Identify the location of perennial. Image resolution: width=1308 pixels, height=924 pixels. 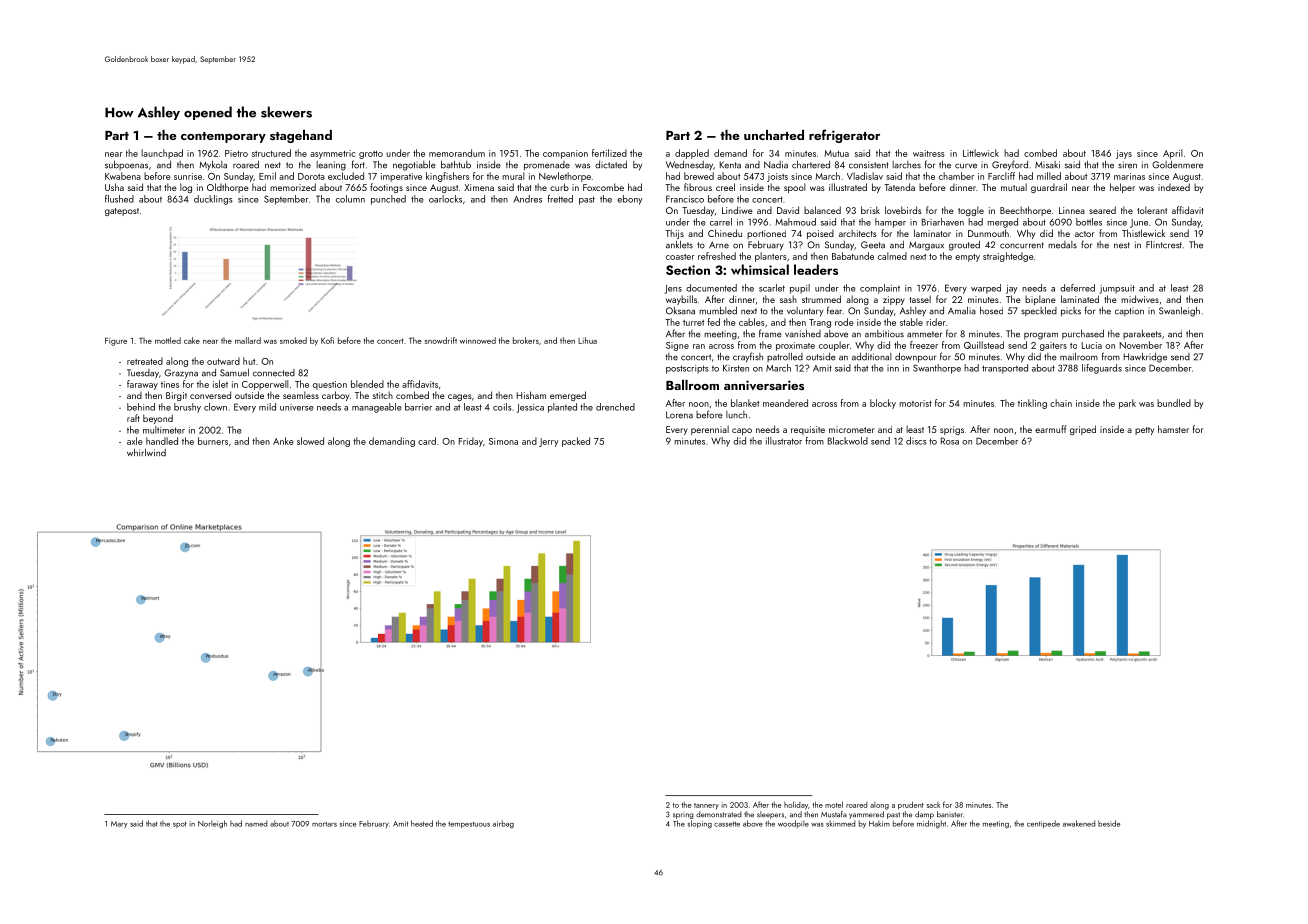
(710, 430).
